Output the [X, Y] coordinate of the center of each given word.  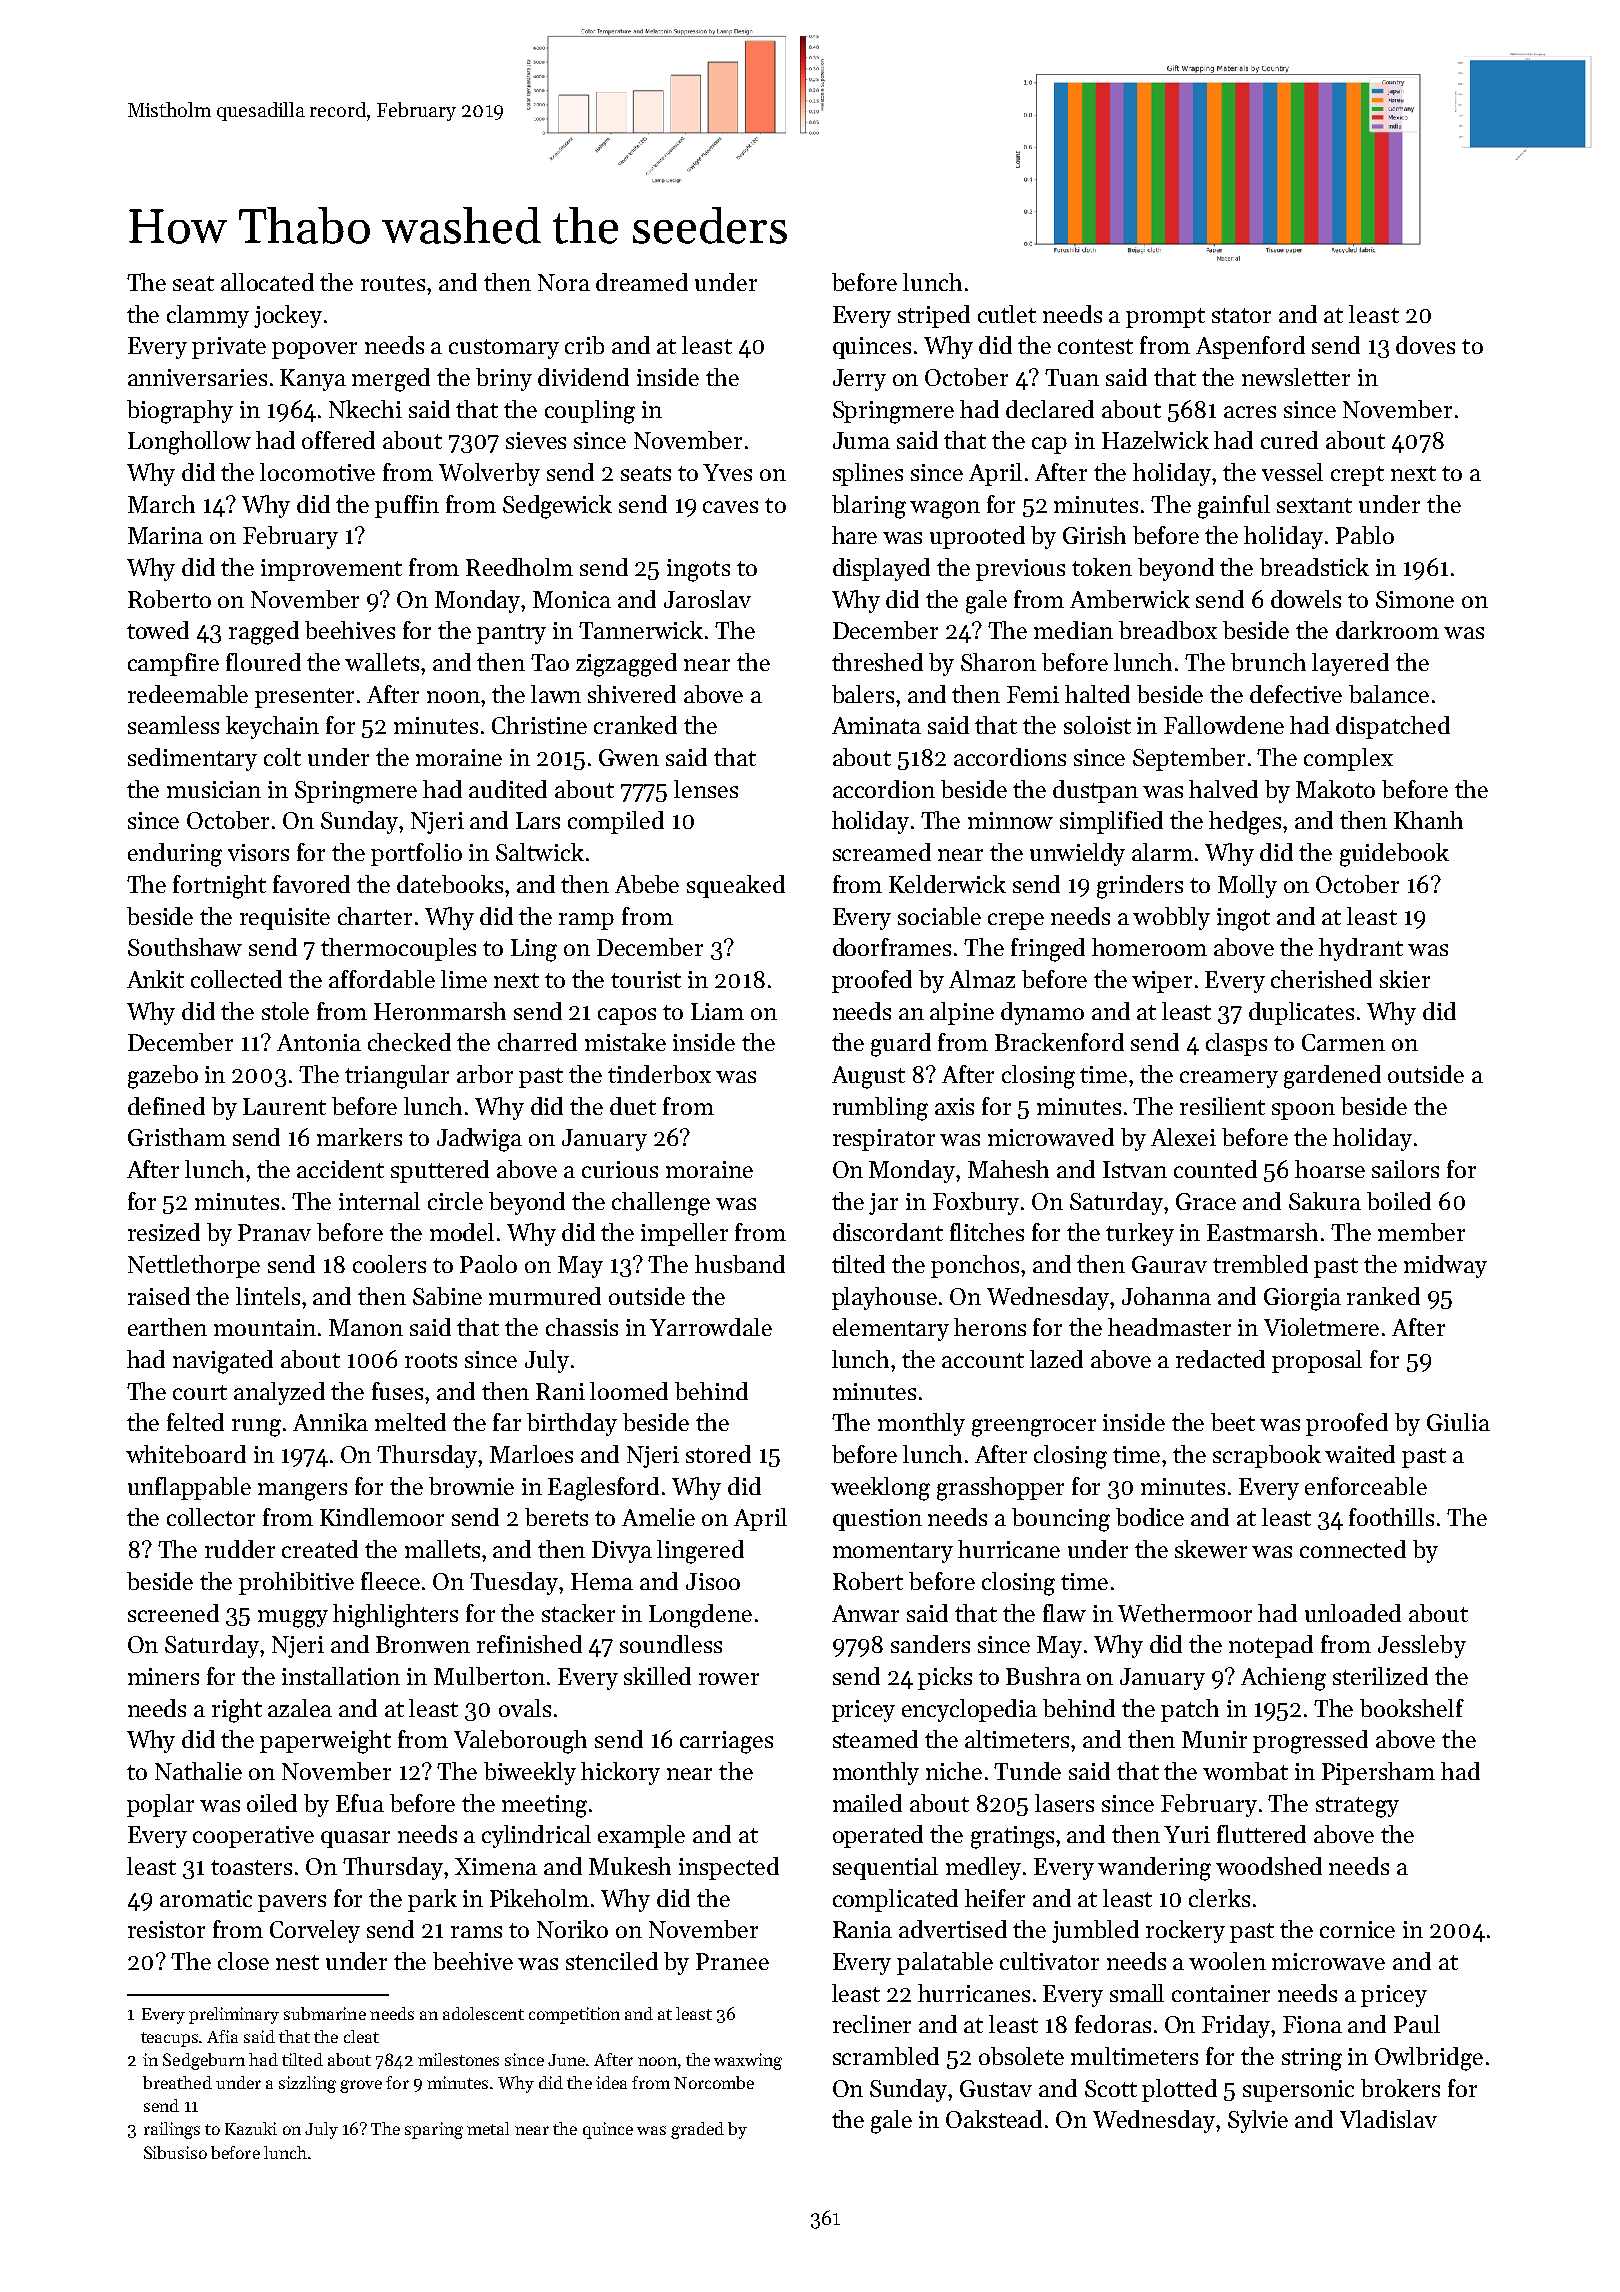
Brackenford [1059, 1042]
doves [1425, 345]
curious [620, 1169]
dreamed [642, 282]
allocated [267, 282]
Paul [1417, 2024]
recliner [872, 2024]
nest [297, 1962]
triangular [397, 1077]
